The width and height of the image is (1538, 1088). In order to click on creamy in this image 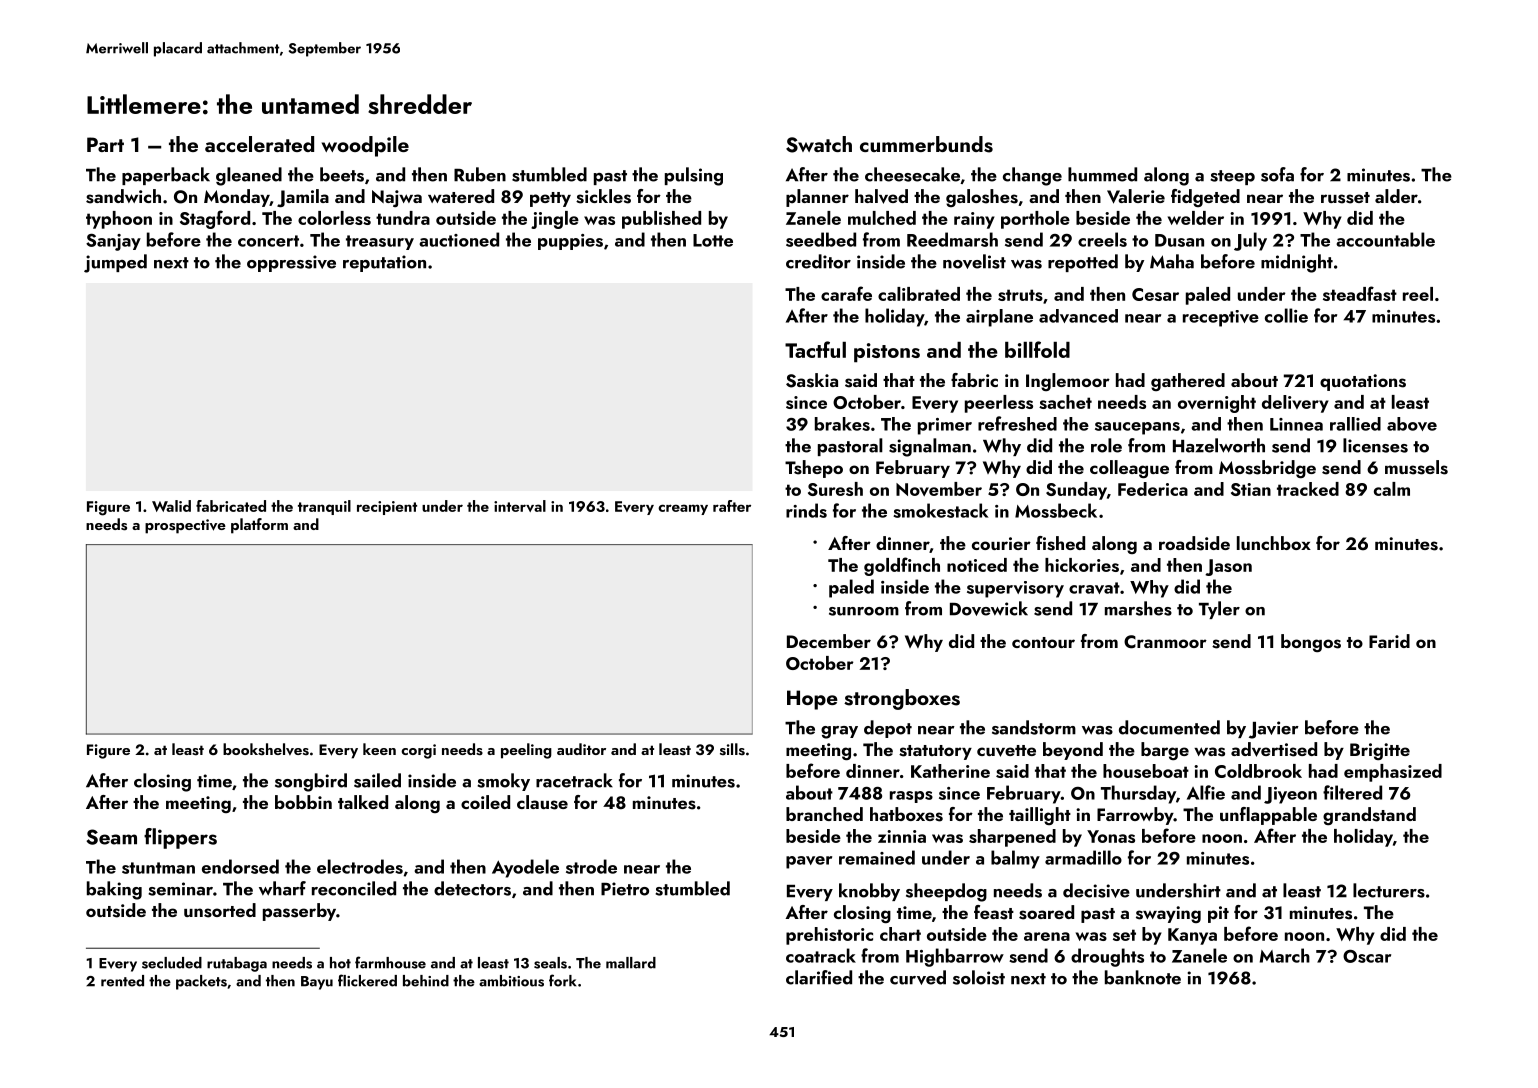, I will do `click(683, 509)`.
